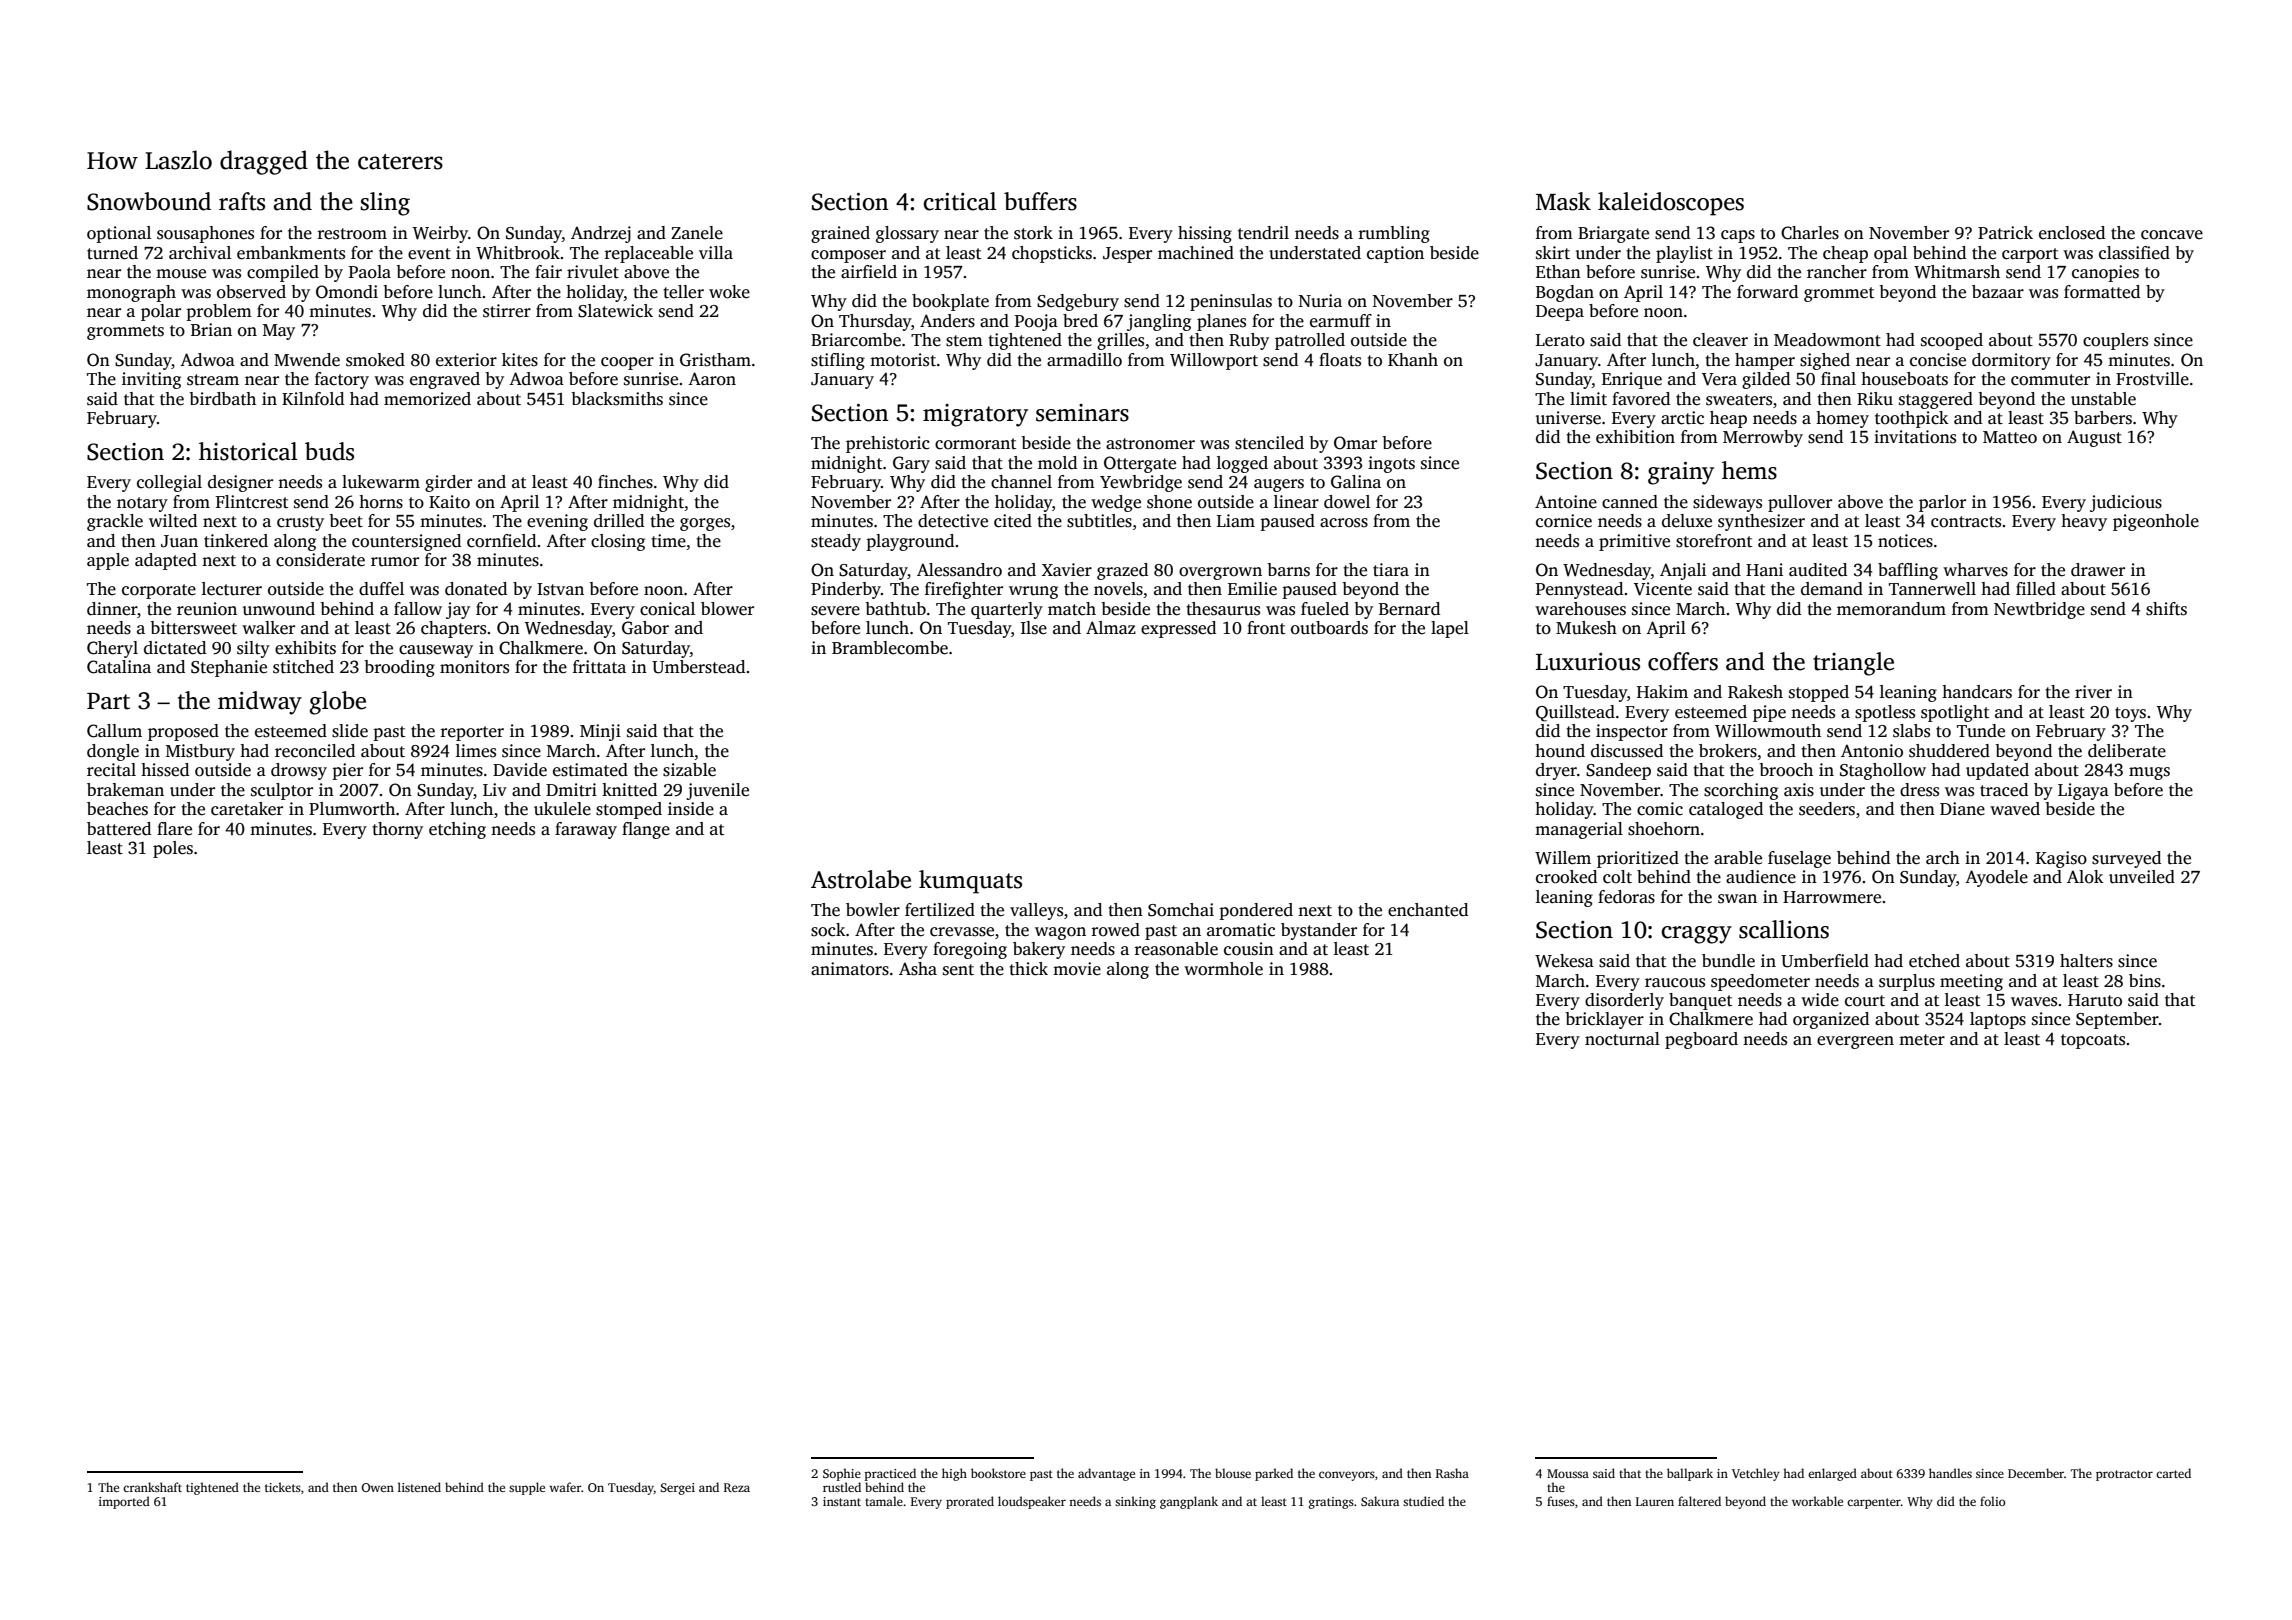 This image has width=2292, height=1620. I want to click on kaleidoscopes, so click(1671, 204).
